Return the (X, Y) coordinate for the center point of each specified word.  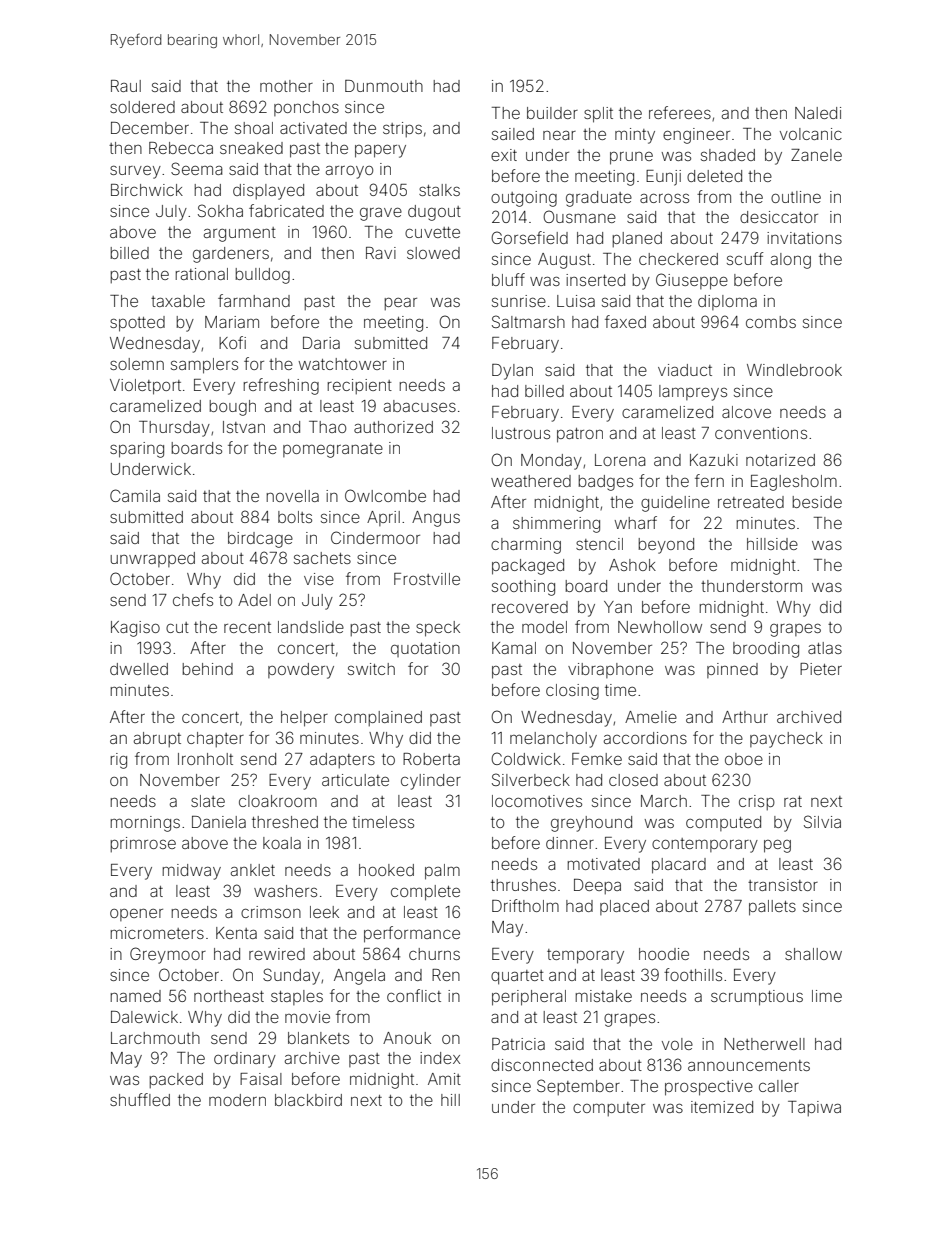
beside (817, 502)
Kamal (514, 648)
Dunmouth (384, 86)
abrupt (157, 739)
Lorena (620, 460)
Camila (135, 495)
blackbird (308, 1100)
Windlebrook (794, 370)
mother (286, 86)
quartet (517, 977)
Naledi (818, 113)
